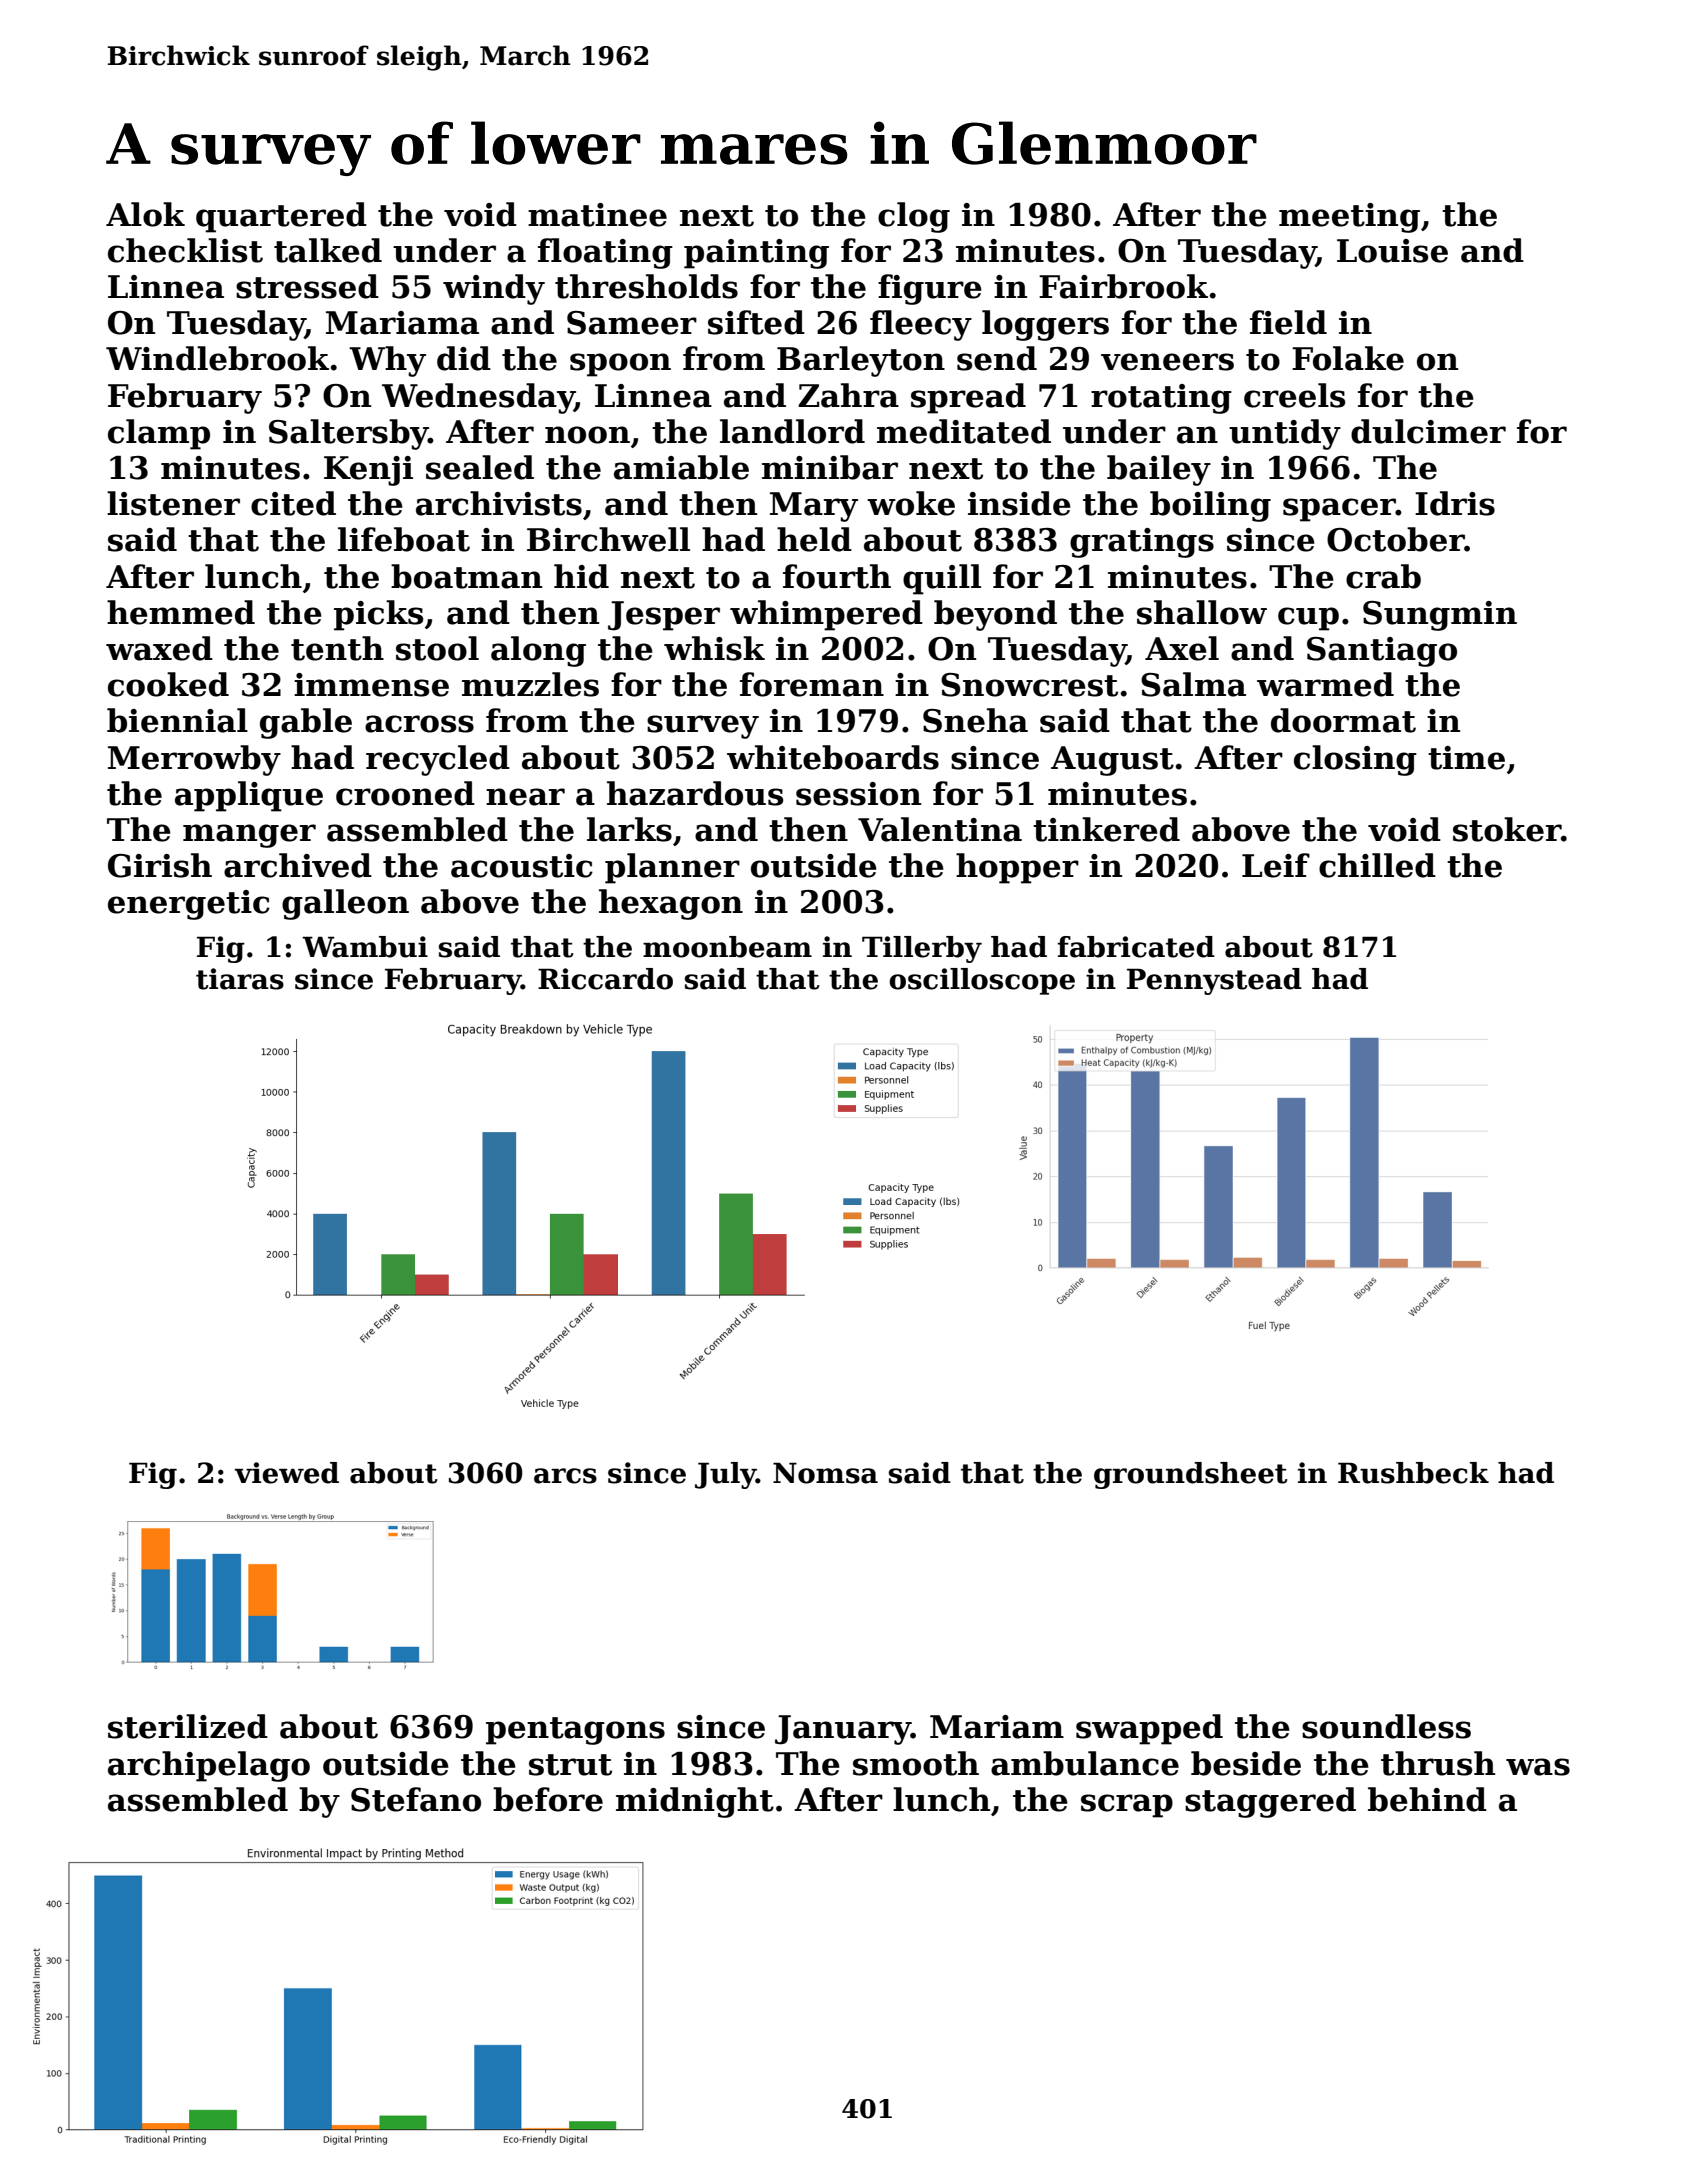 The width and height of the image is (1683, 2178). Describe the element at coordinates (286, 1473) in the image. I see `viewed` at that location.
